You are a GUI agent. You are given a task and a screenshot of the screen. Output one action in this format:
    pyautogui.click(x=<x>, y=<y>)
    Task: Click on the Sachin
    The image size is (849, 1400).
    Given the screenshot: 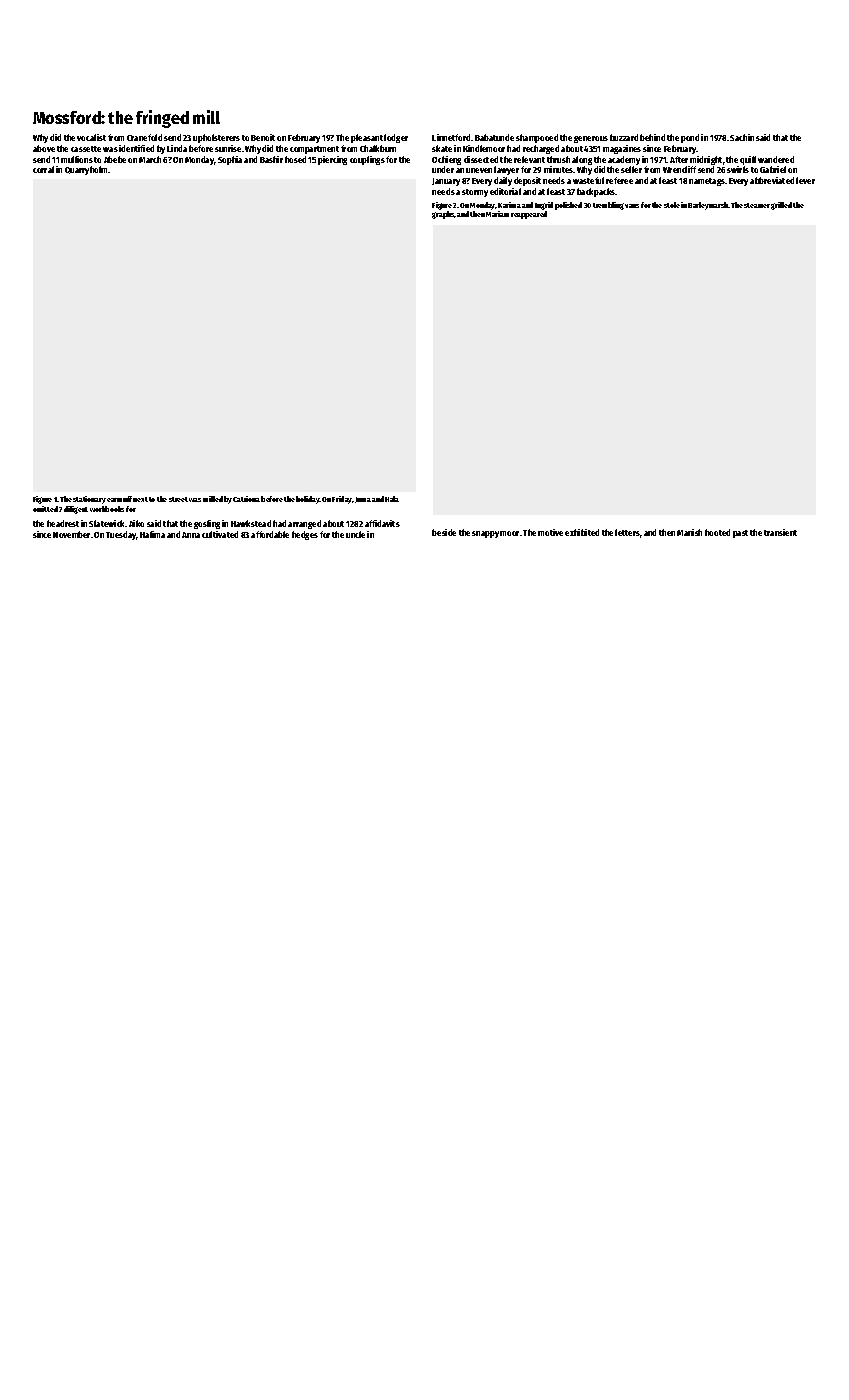 What is the action you would take?
    pyautogui.click(x=742, y=137)
